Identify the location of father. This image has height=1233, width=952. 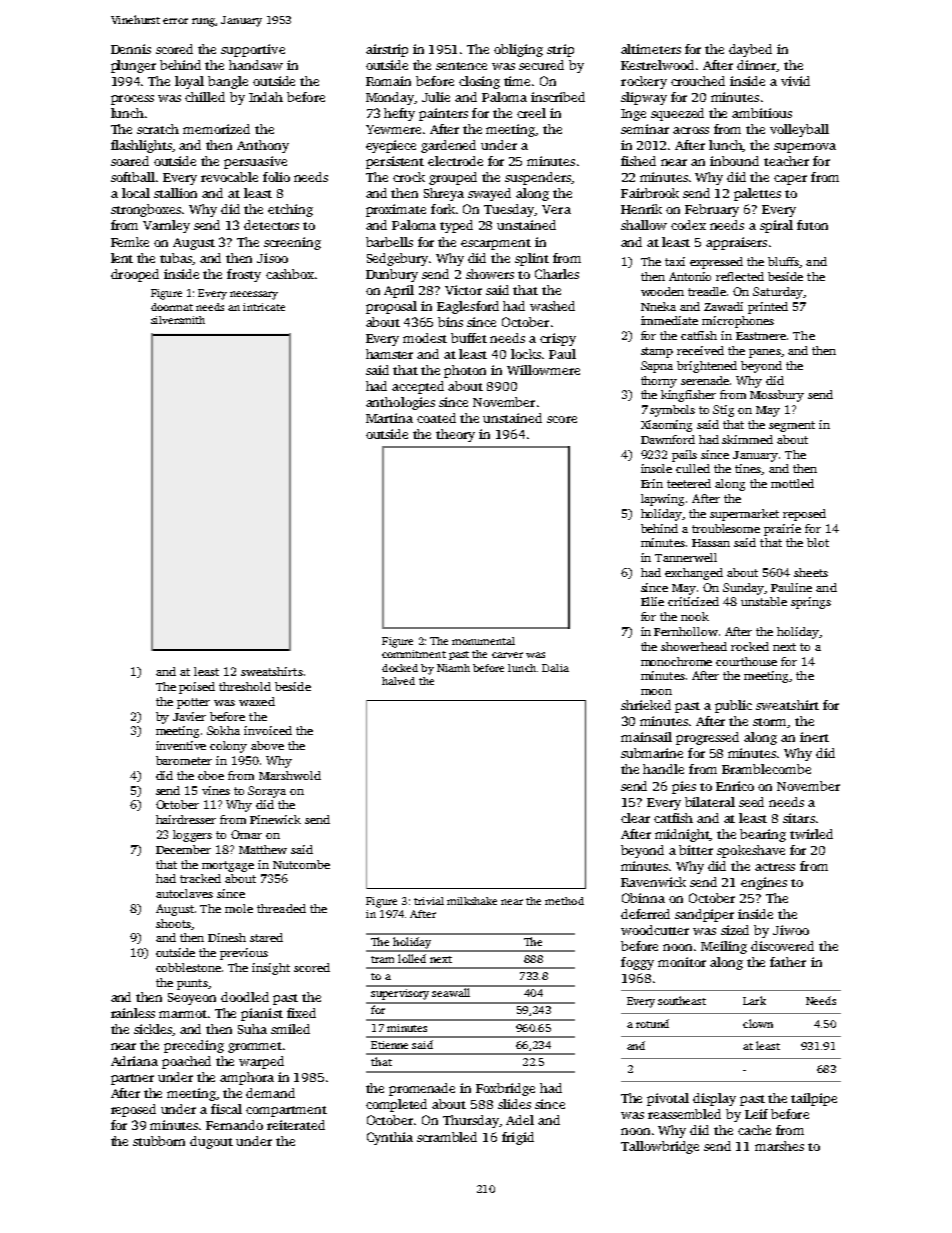
(788, 962).
